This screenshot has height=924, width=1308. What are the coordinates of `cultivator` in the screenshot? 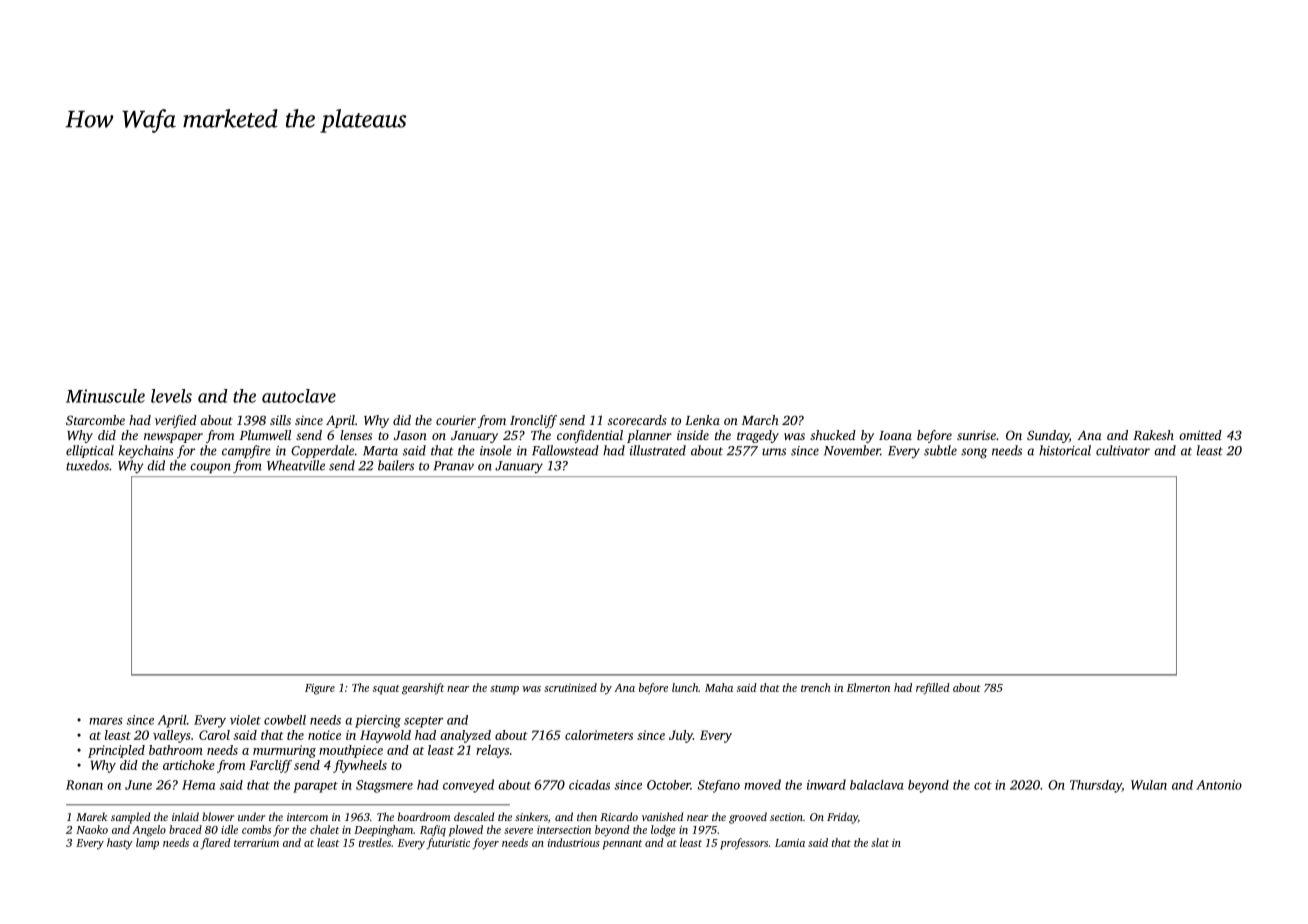 It's located at (1123, 450).
